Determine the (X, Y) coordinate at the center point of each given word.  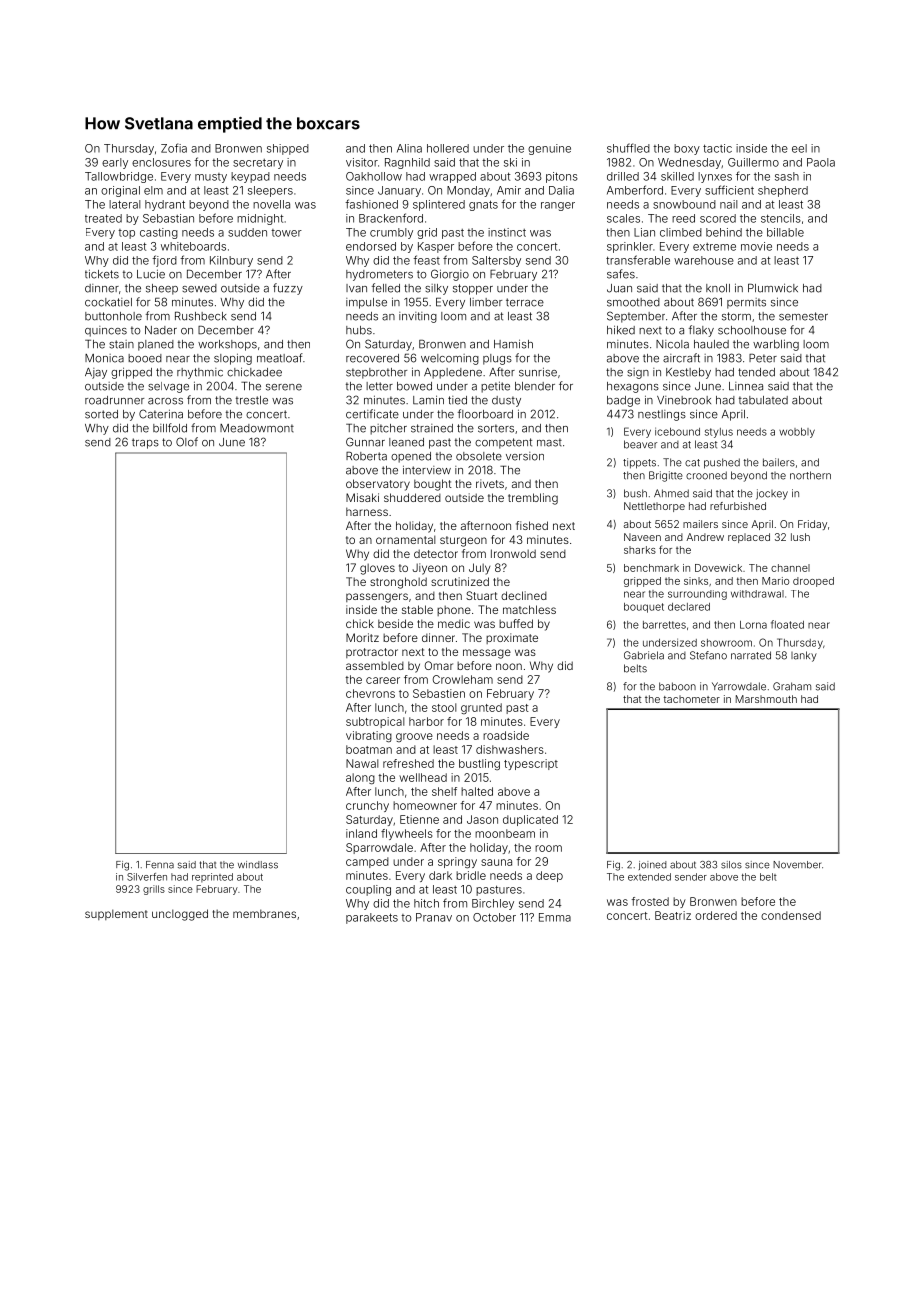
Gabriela (644, 655)
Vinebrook (684, 400)
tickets (102, 274)
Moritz (362, 637)
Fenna (160, 865)
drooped (813, 582)
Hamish (513, 344)
